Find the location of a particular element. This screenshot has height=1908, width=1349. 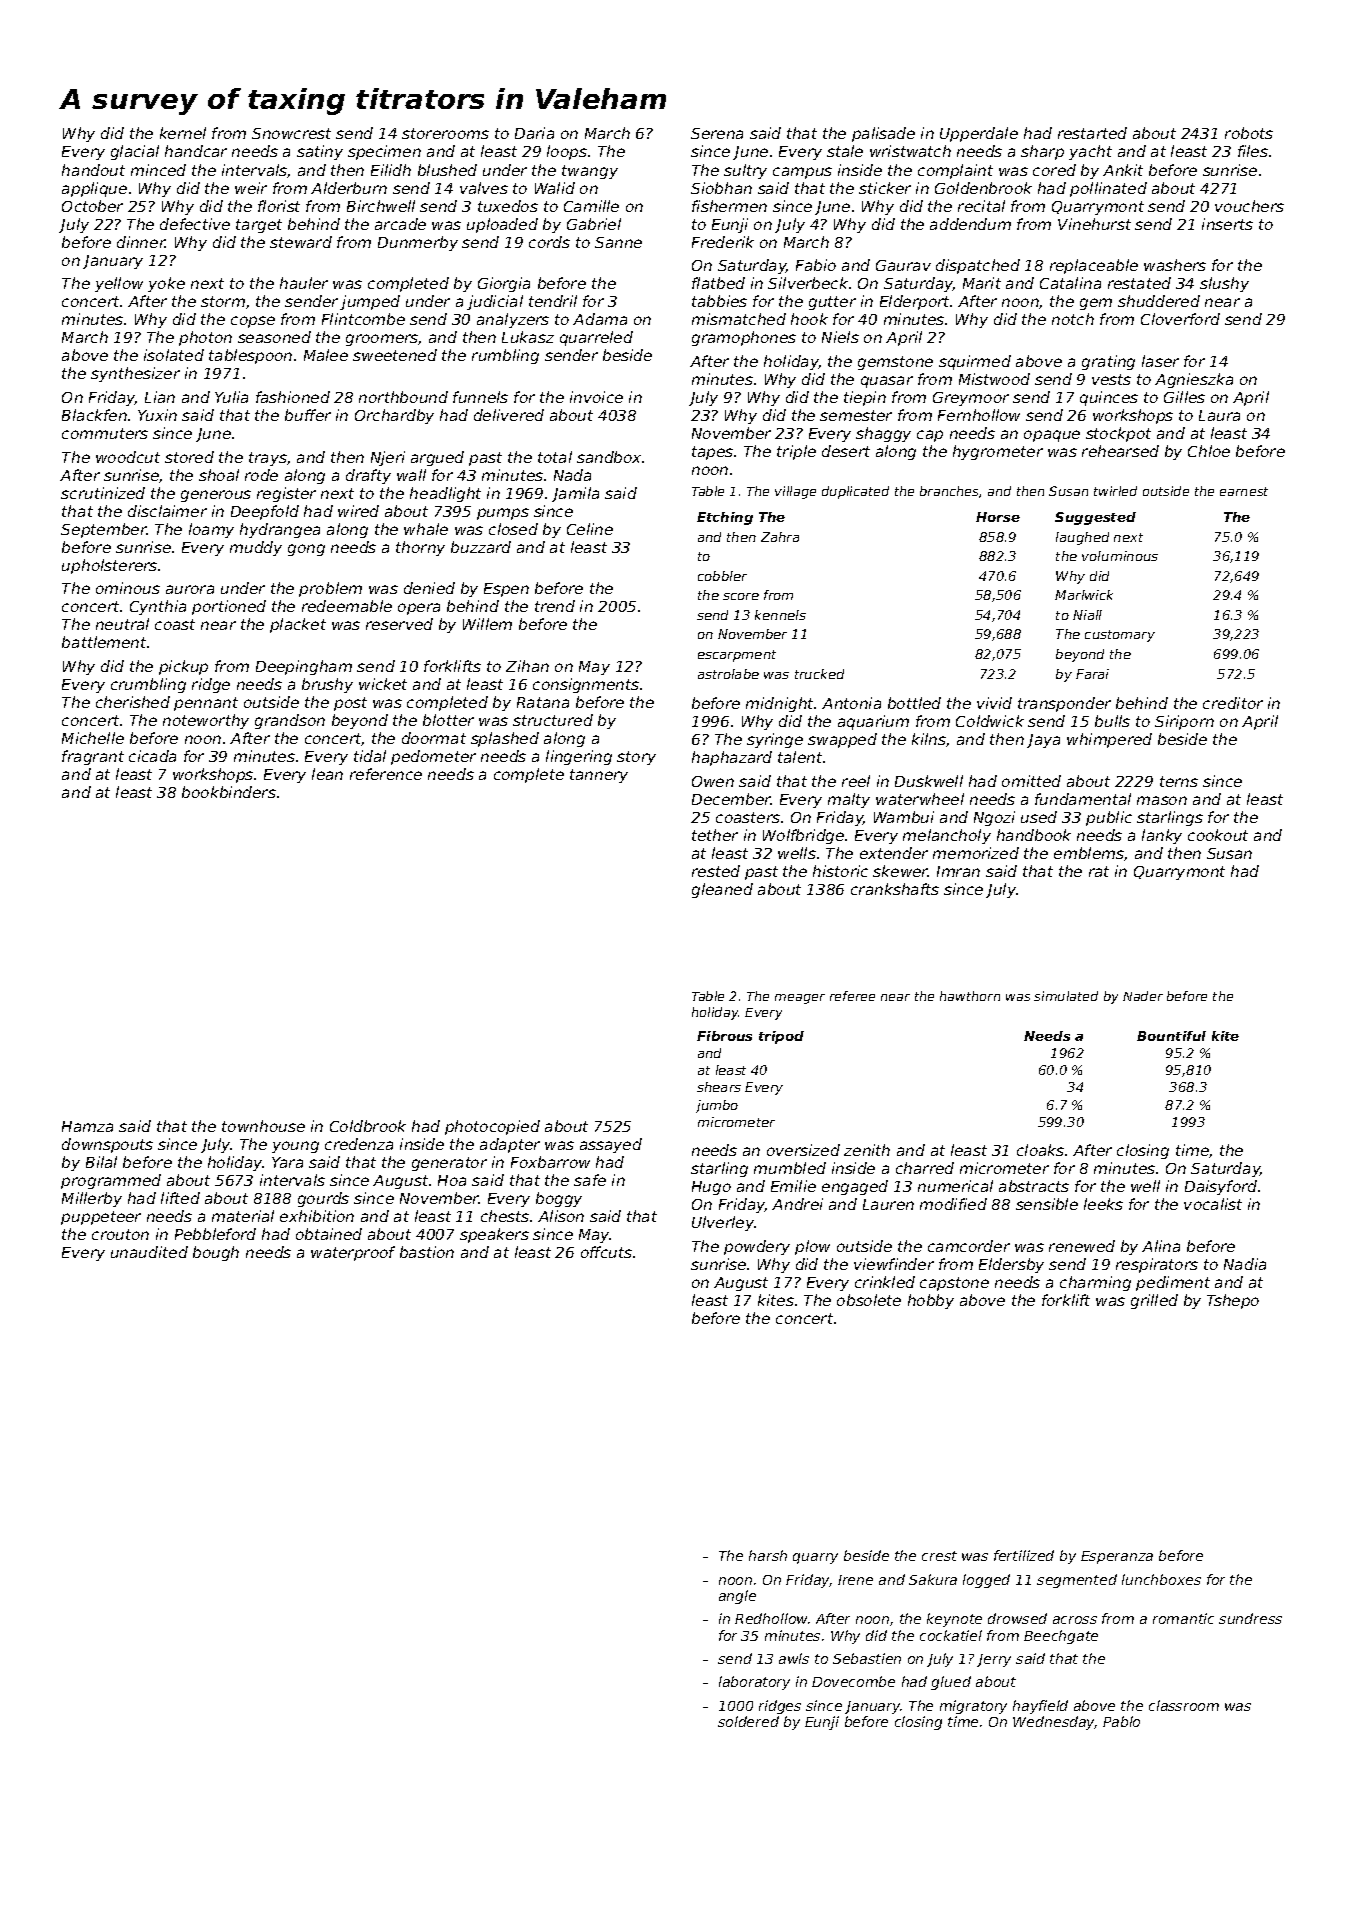

cookout is located at coordinates (1218, 835).
